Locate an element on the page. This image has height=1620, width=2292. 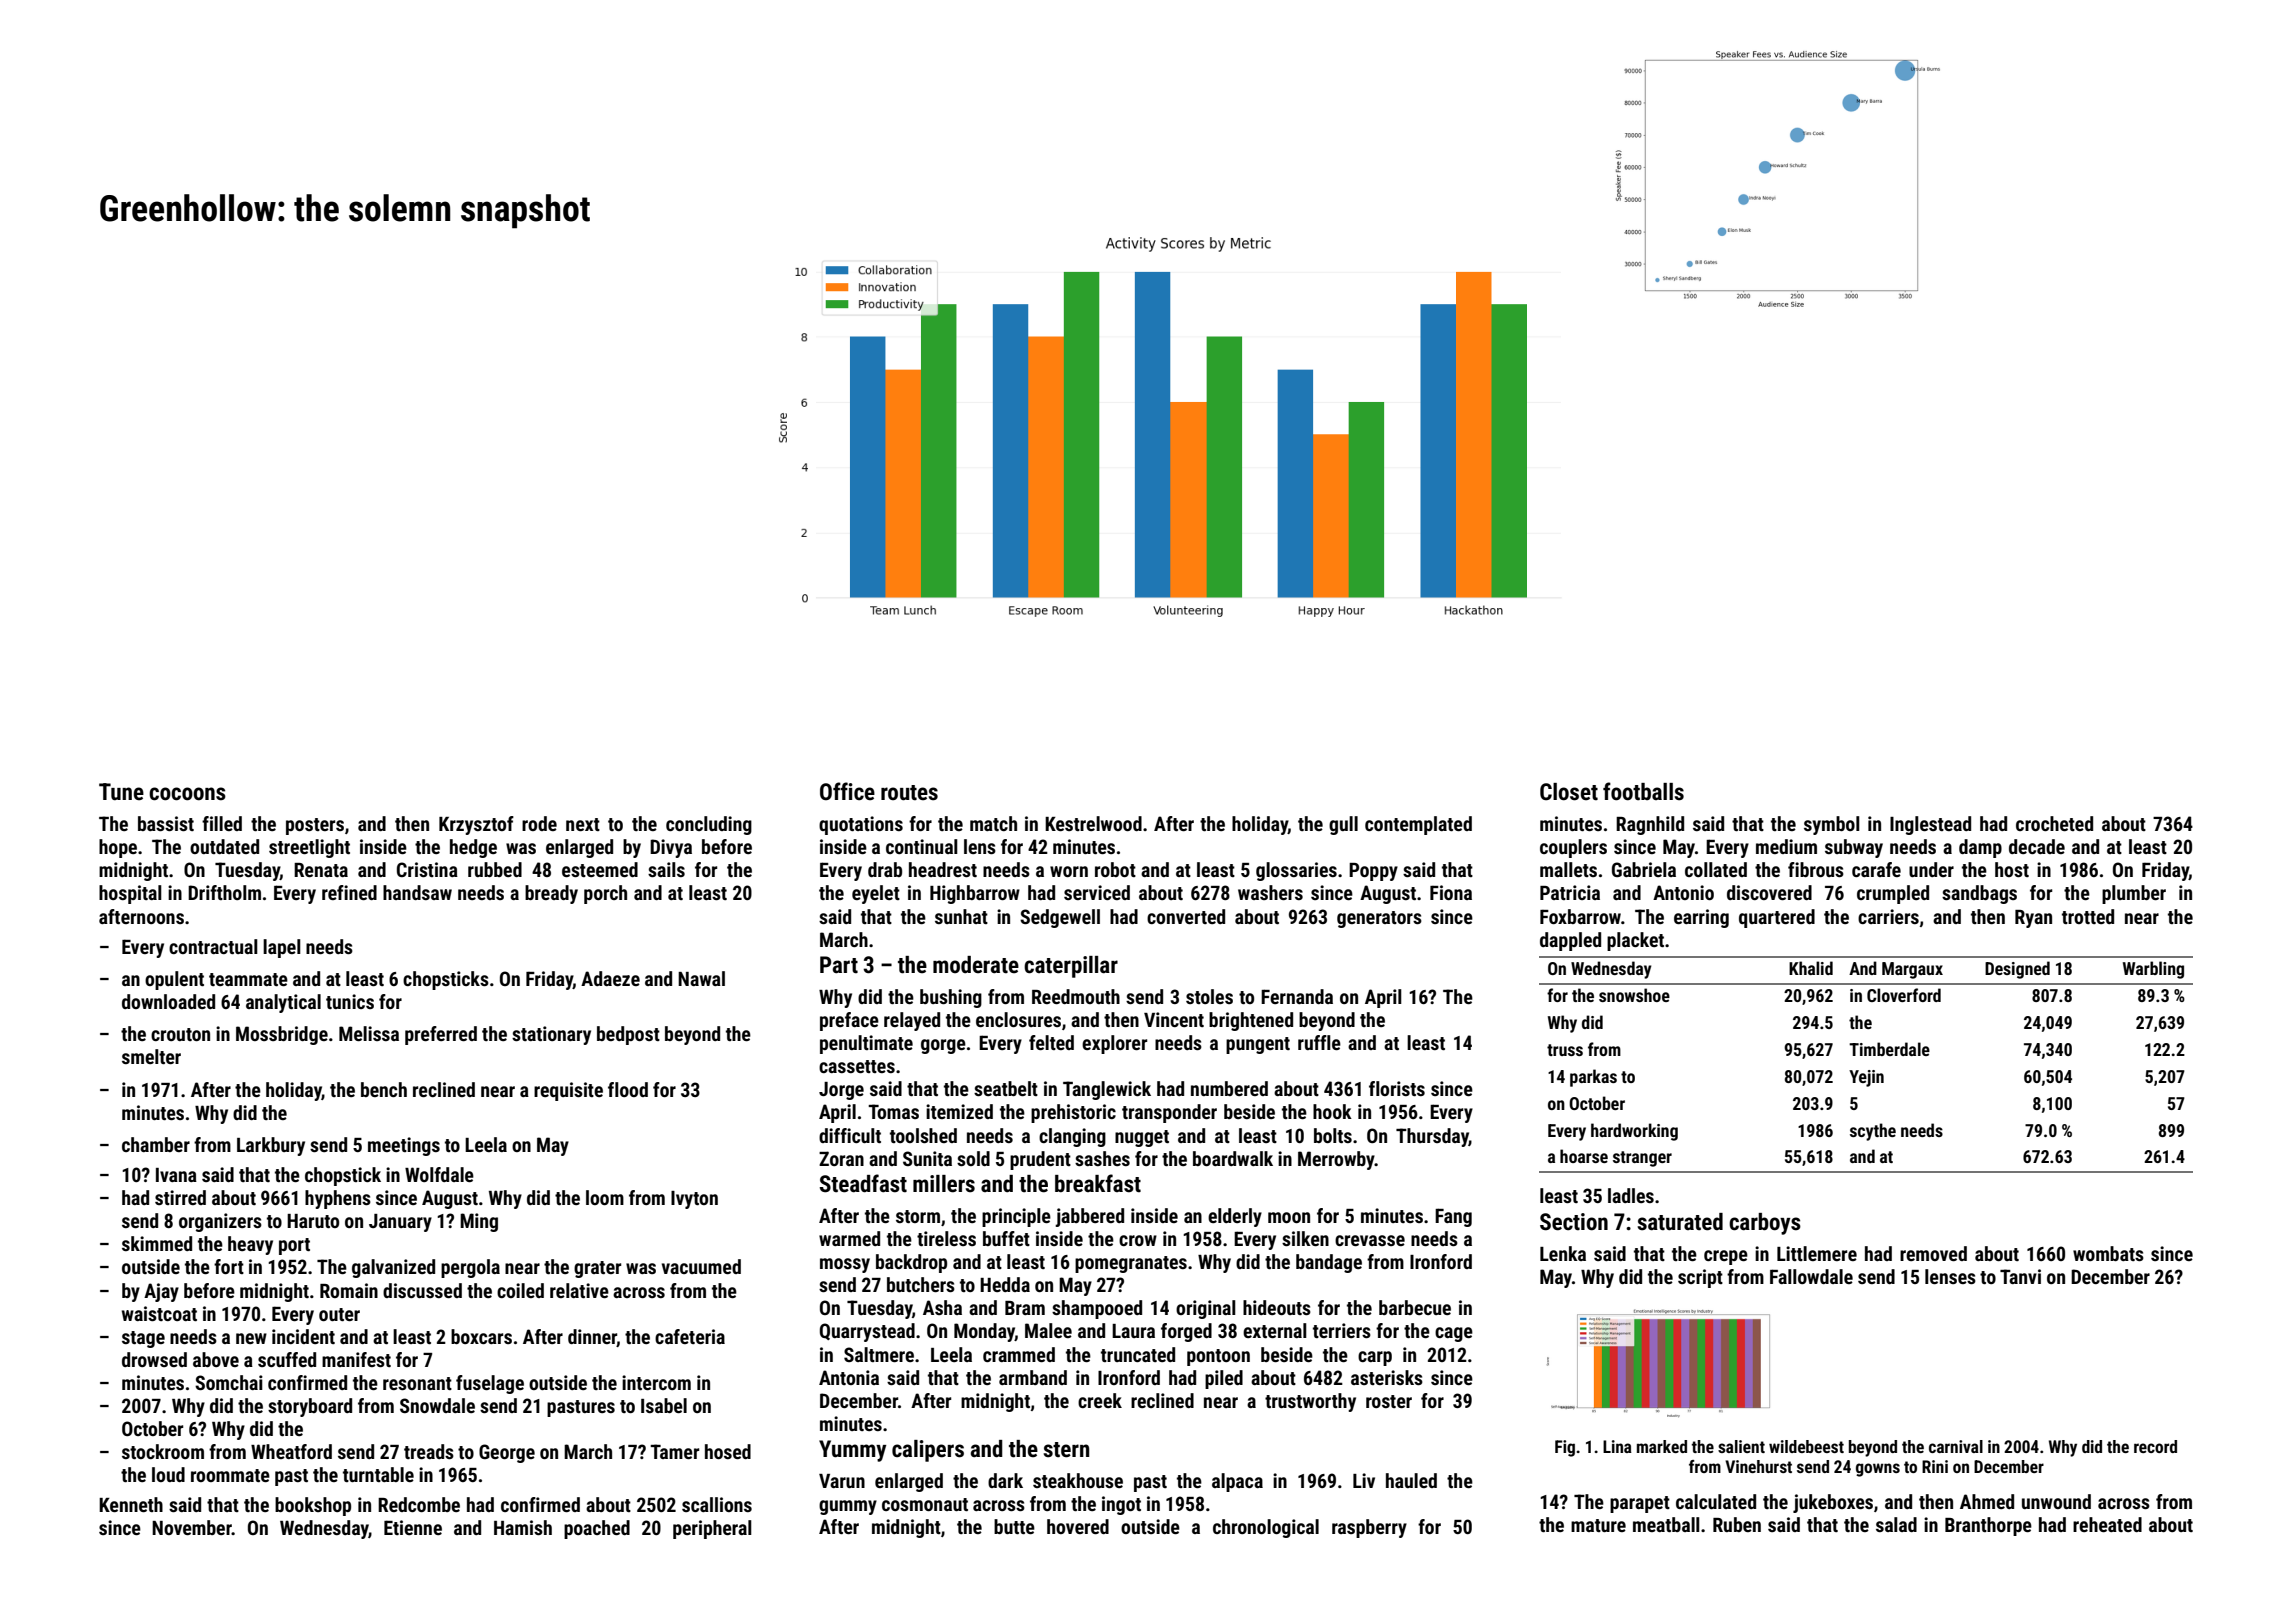
Yejin is located at coordinates (1866, 1078).
